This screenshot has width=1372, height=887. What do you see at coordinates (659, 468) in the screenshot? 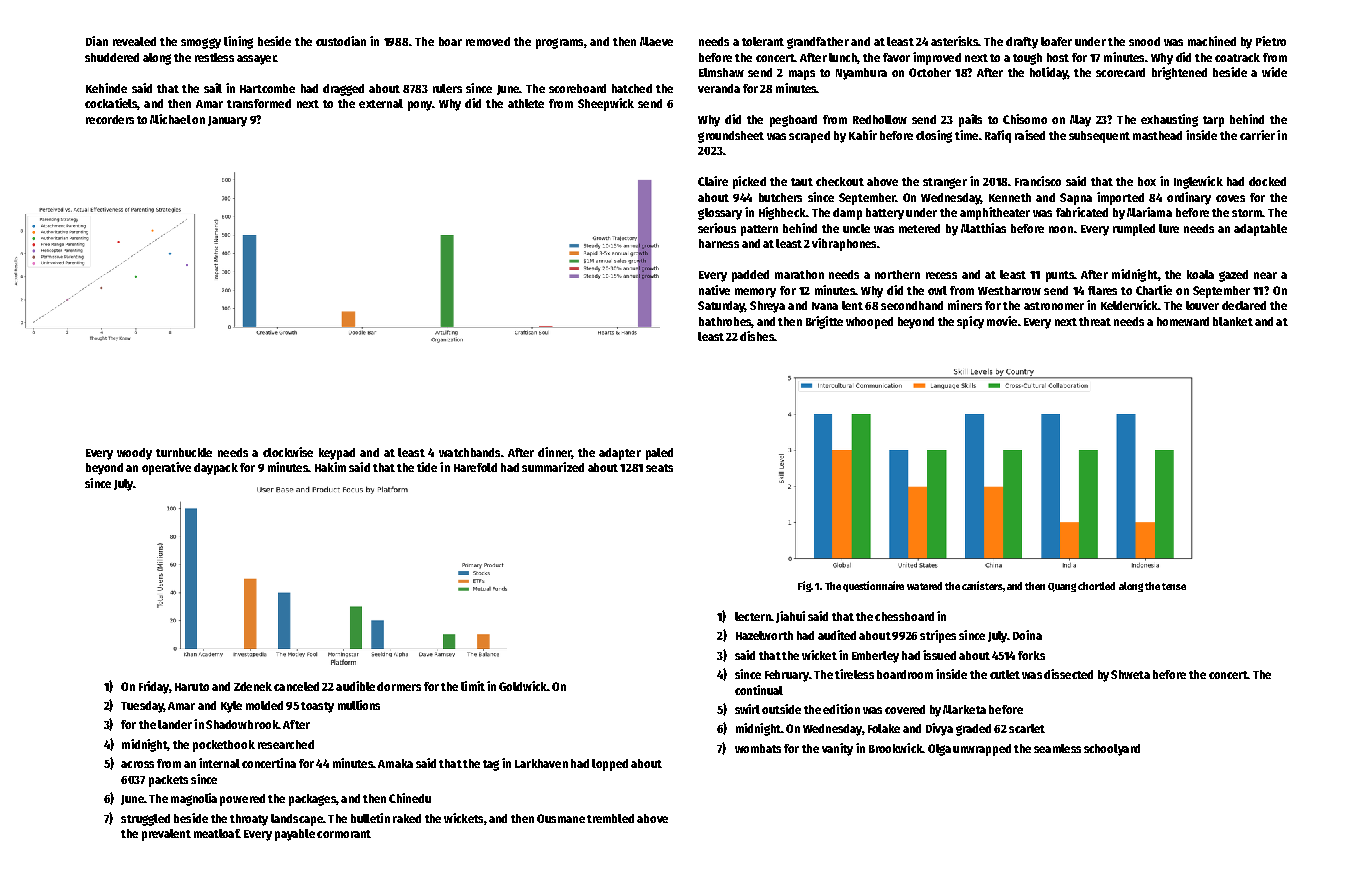
I see `seats` at bounding box center [659, 468].
